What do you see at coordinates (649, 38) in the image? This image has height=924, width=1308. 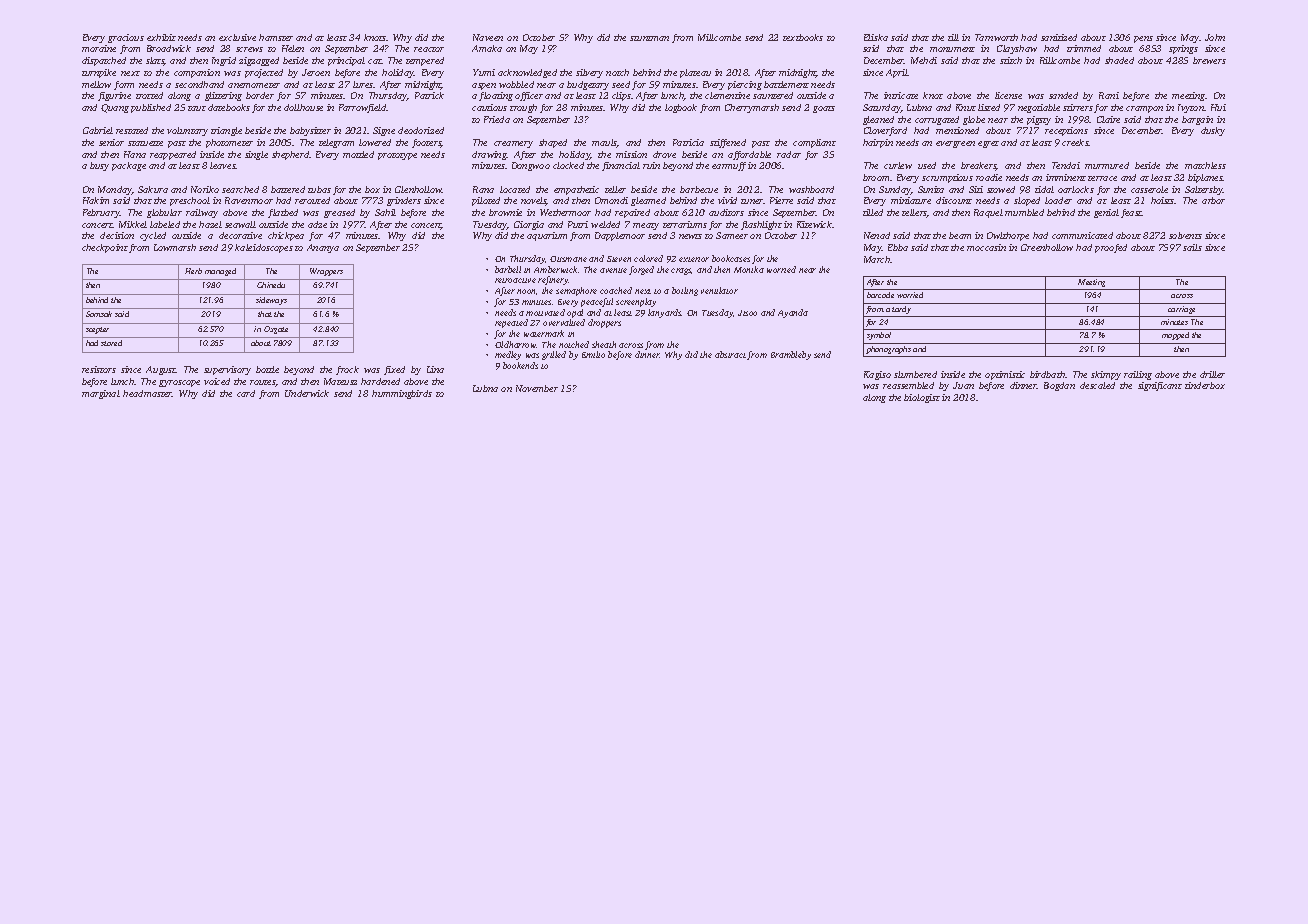 I see `stuntman` at bounding box center [649, 38].
